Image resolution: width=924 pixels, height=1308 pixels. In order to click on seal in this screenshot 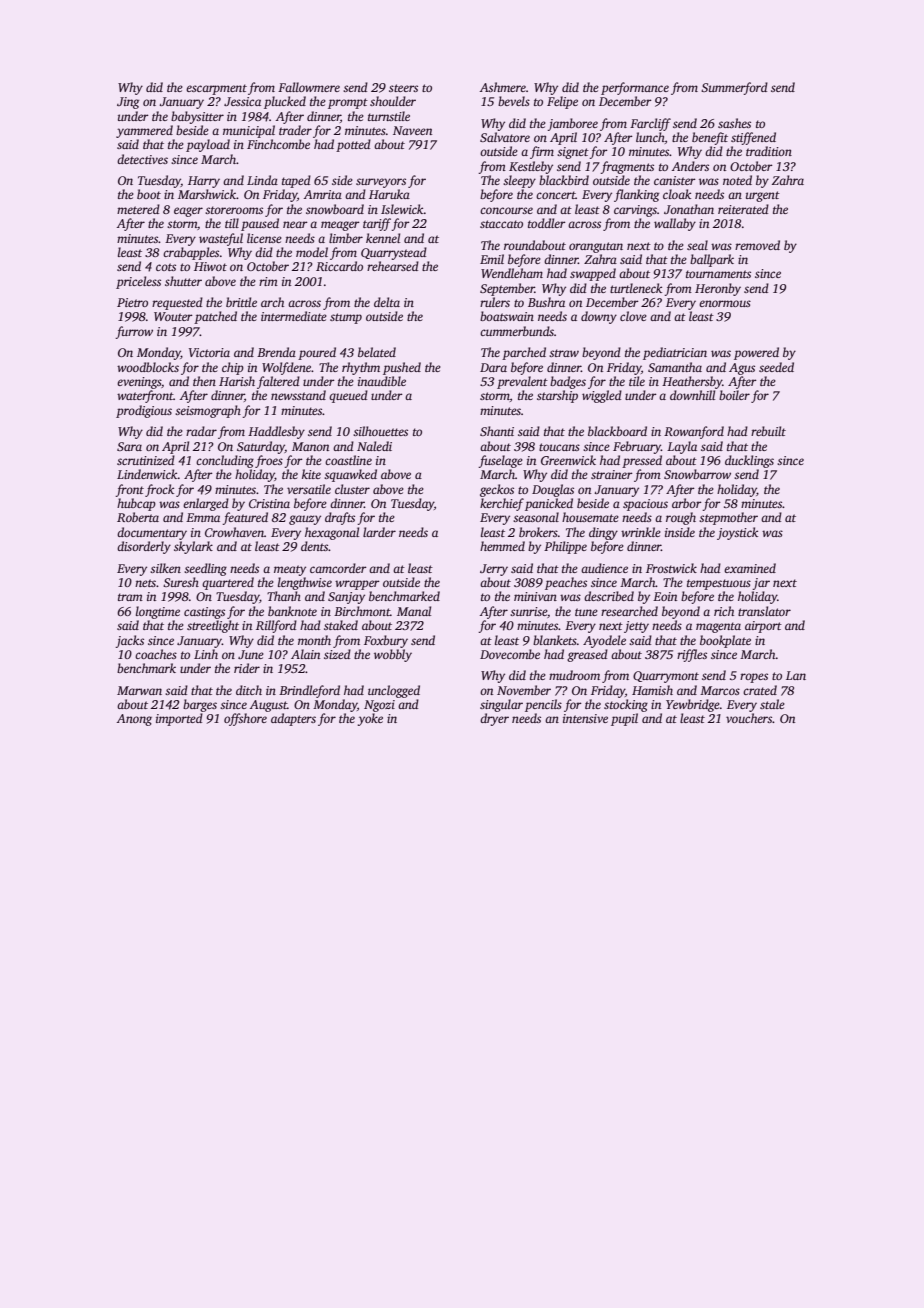, I will do `click(697, 245)`.
